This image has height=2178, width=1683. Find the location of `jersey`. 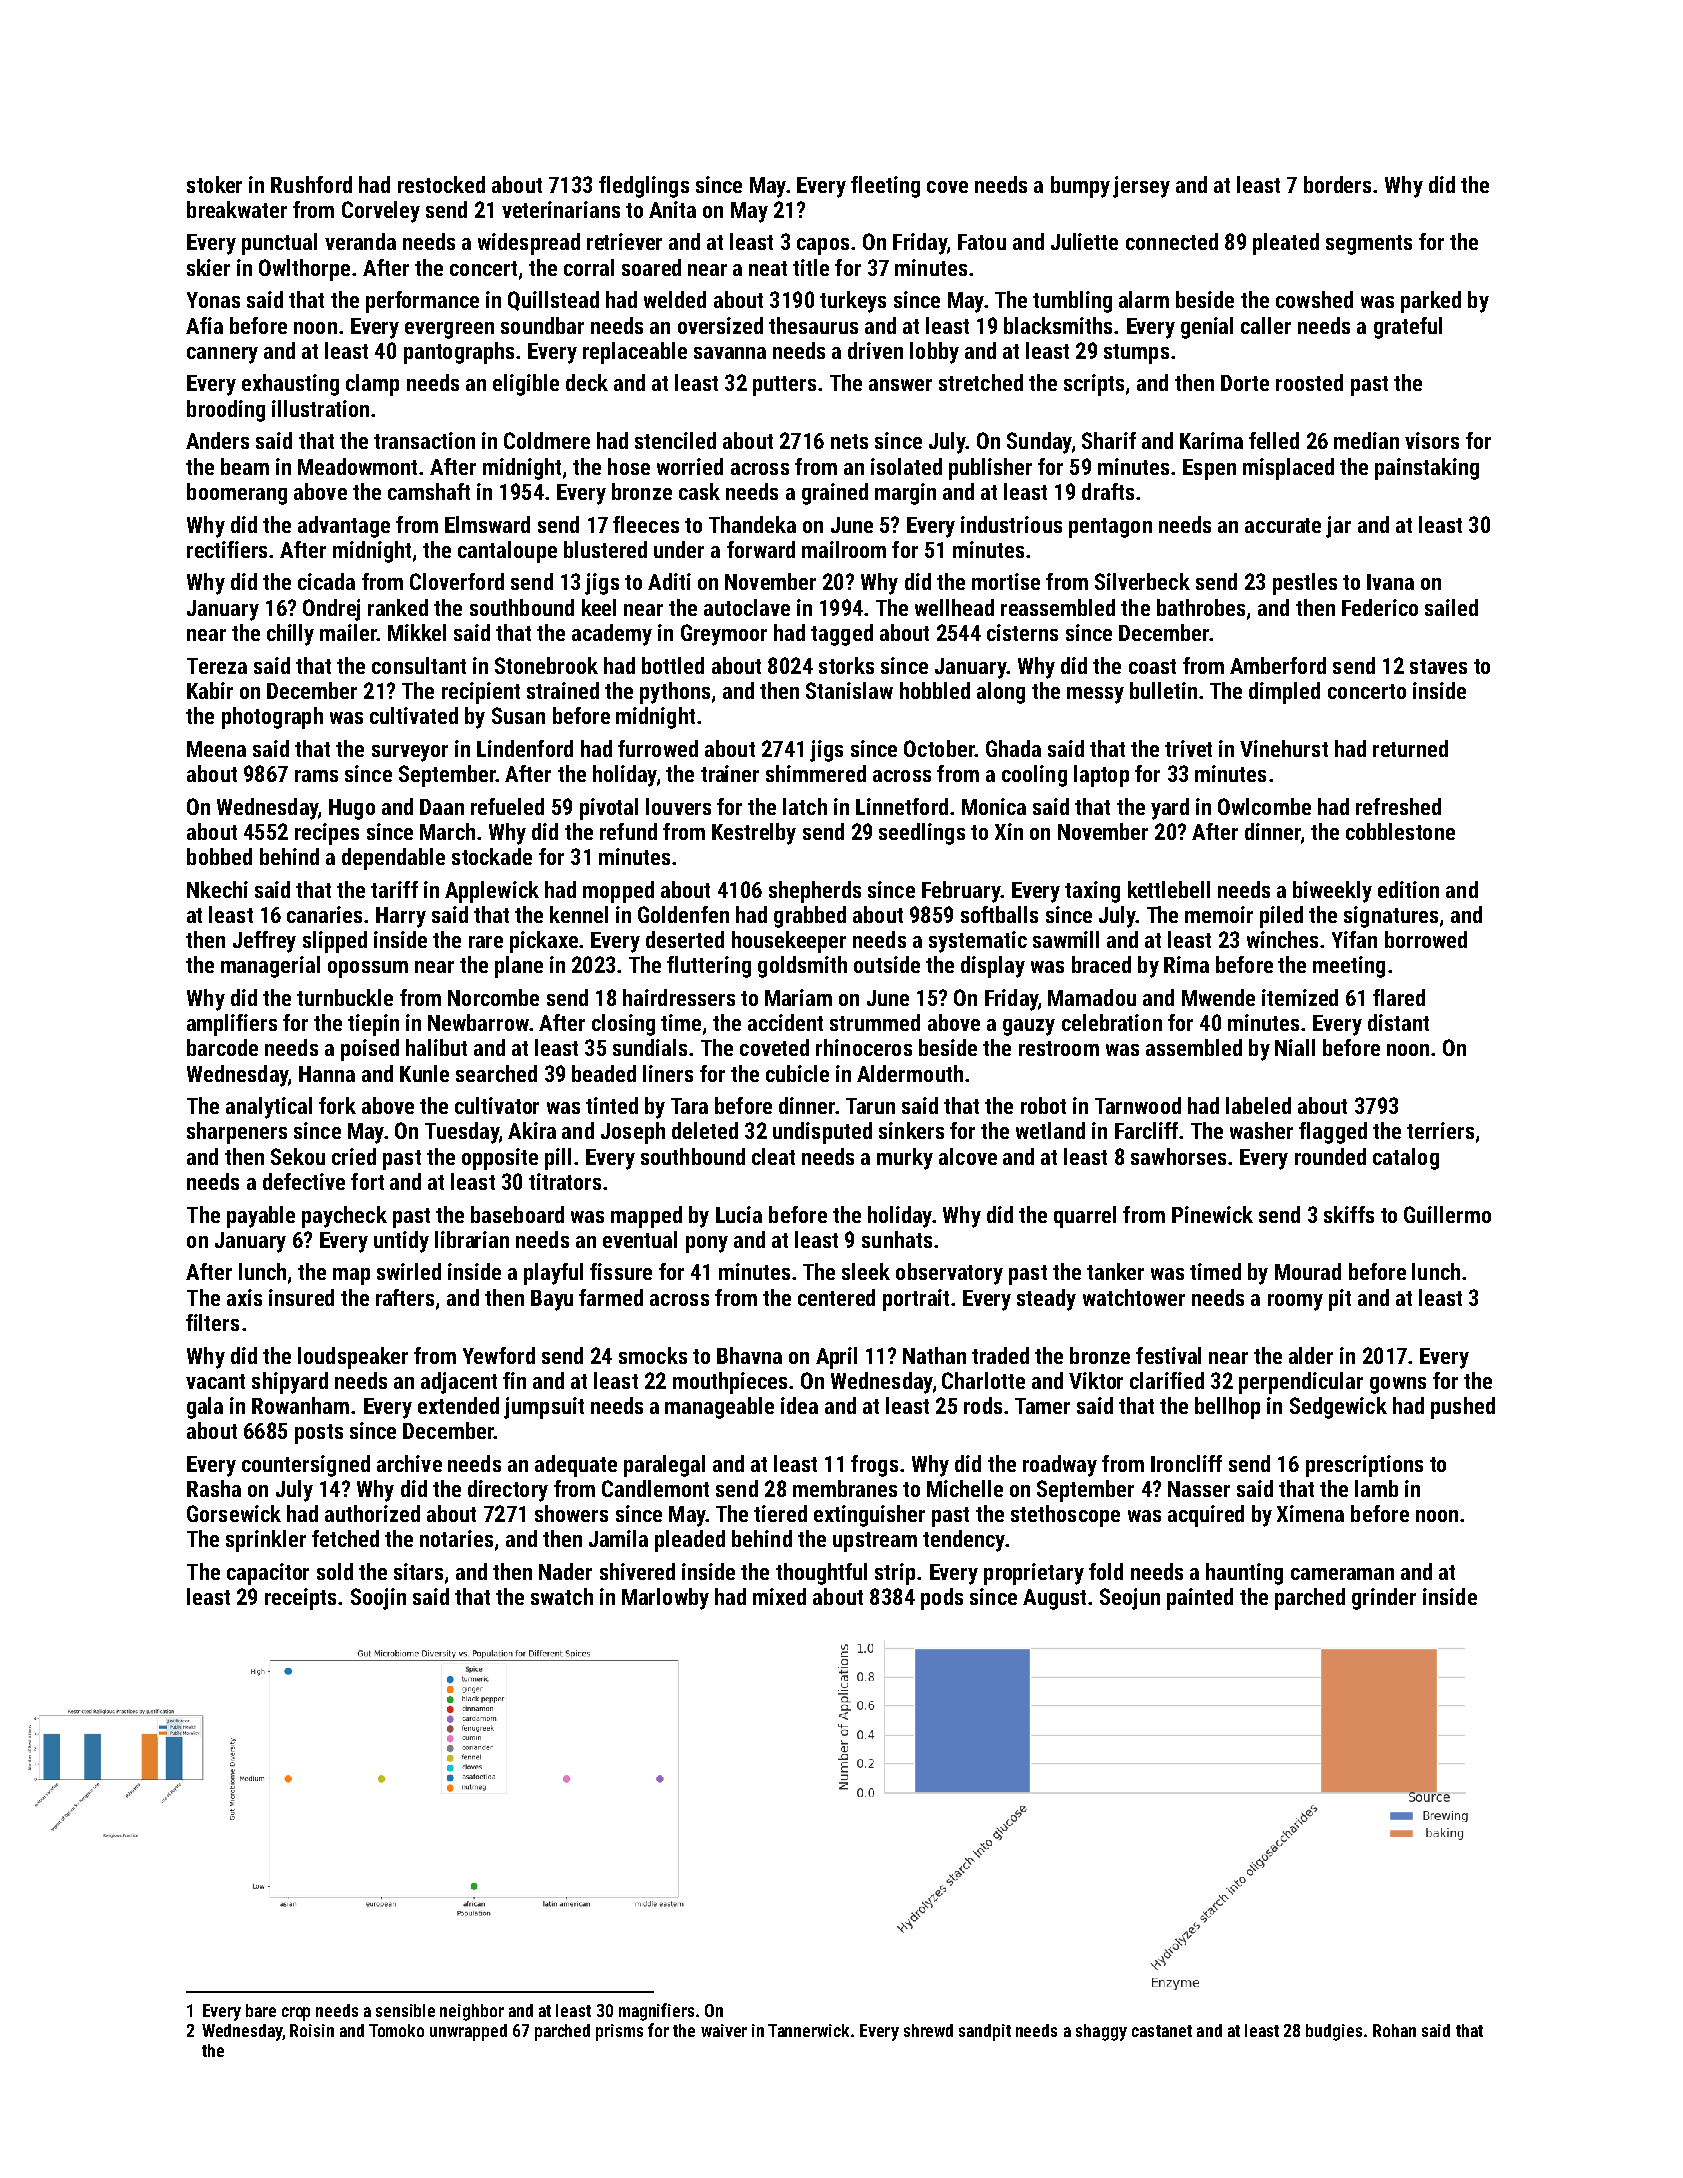

jersey is located at coordinates (1141, 187).
